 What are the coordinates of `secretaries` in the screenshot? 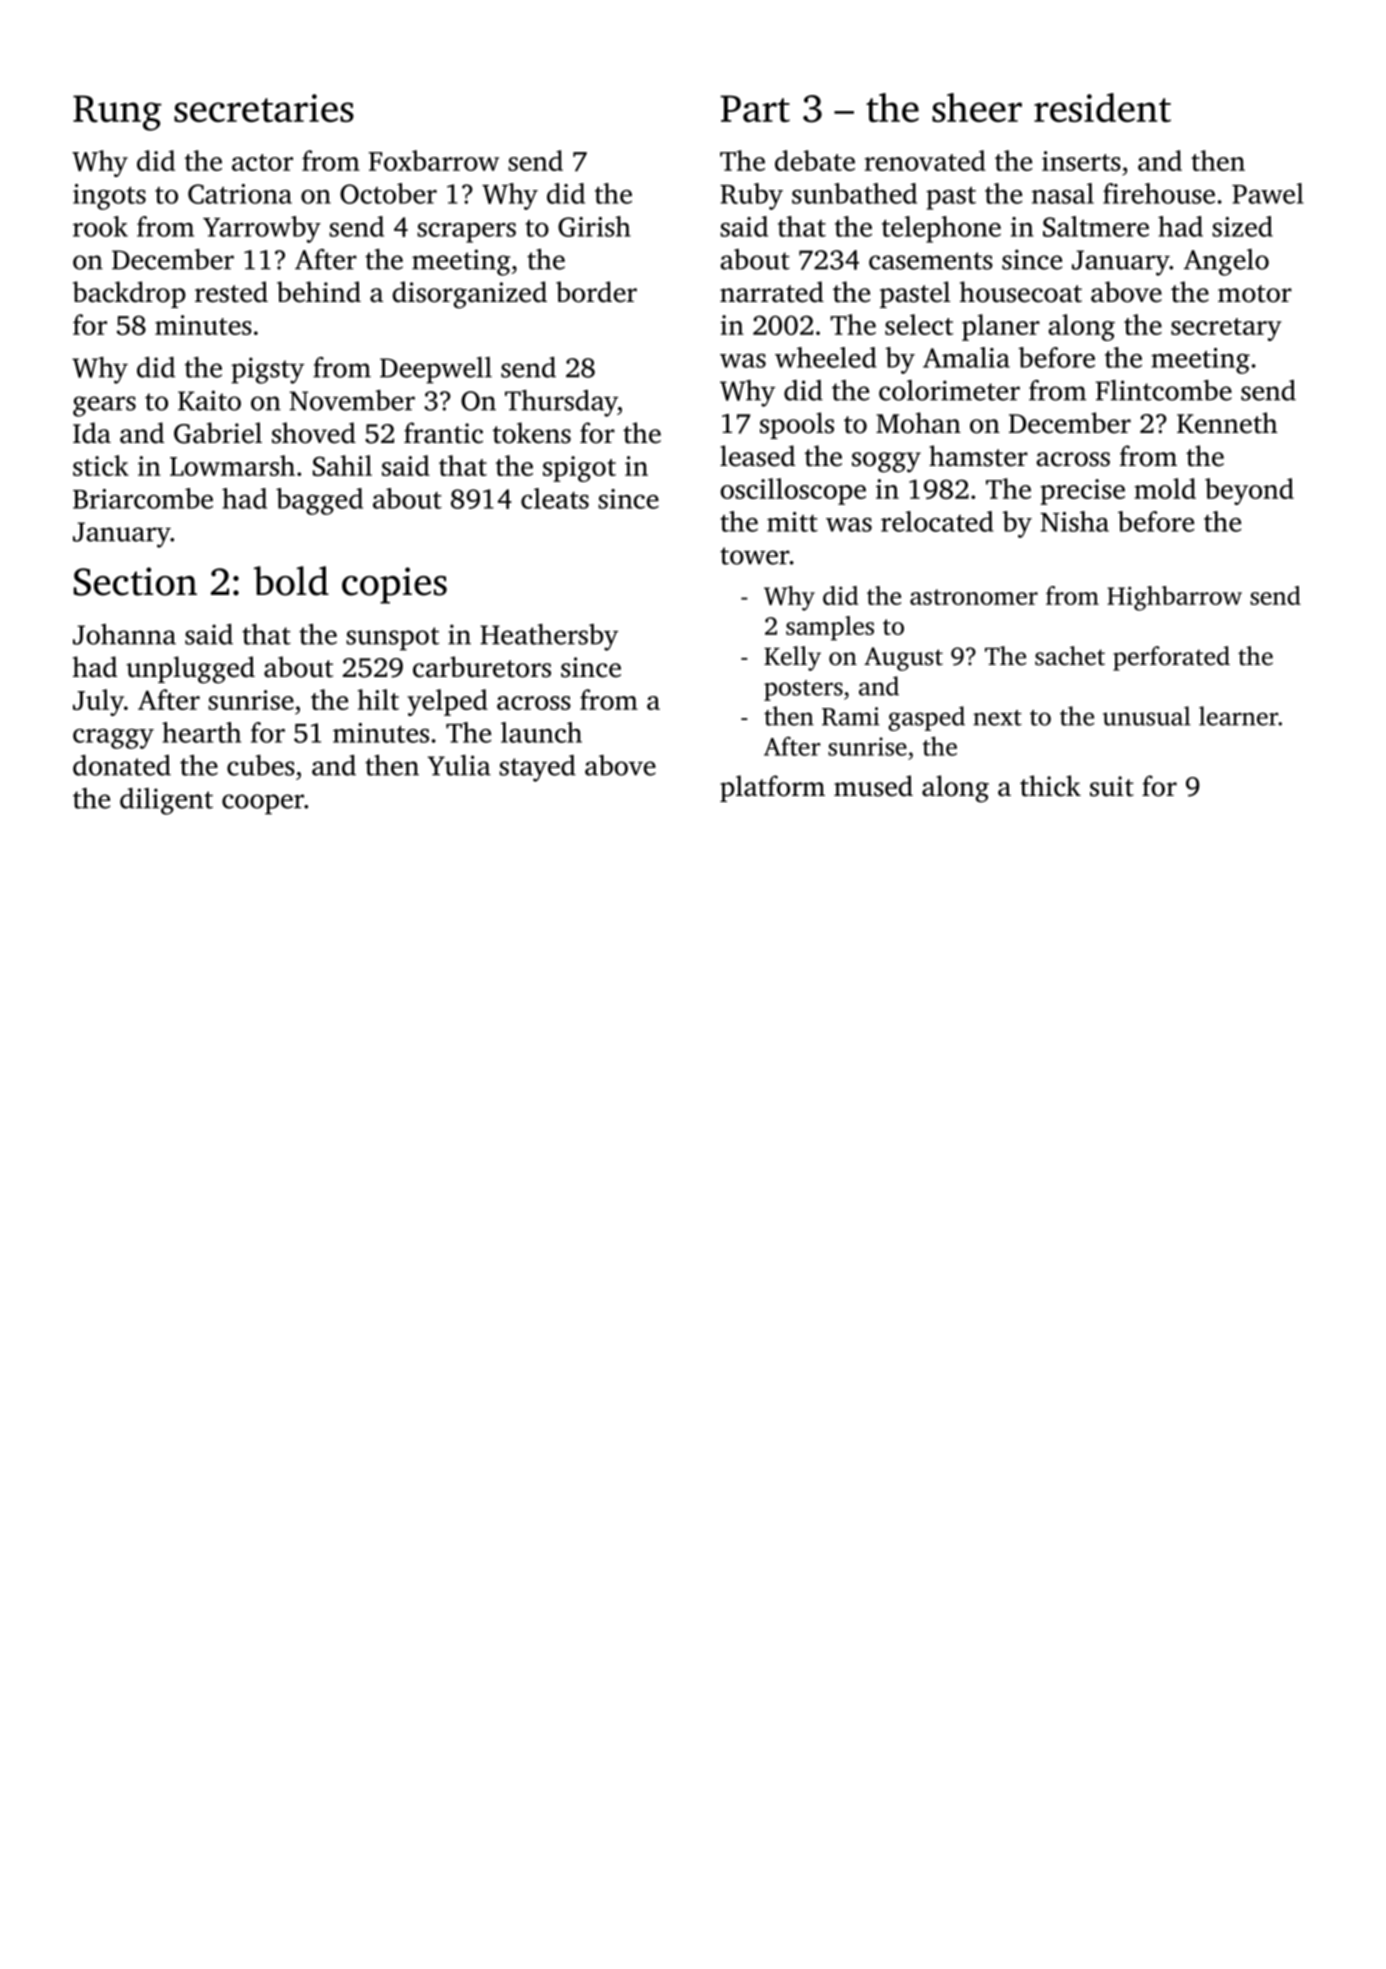 It's located at (264, 108).
